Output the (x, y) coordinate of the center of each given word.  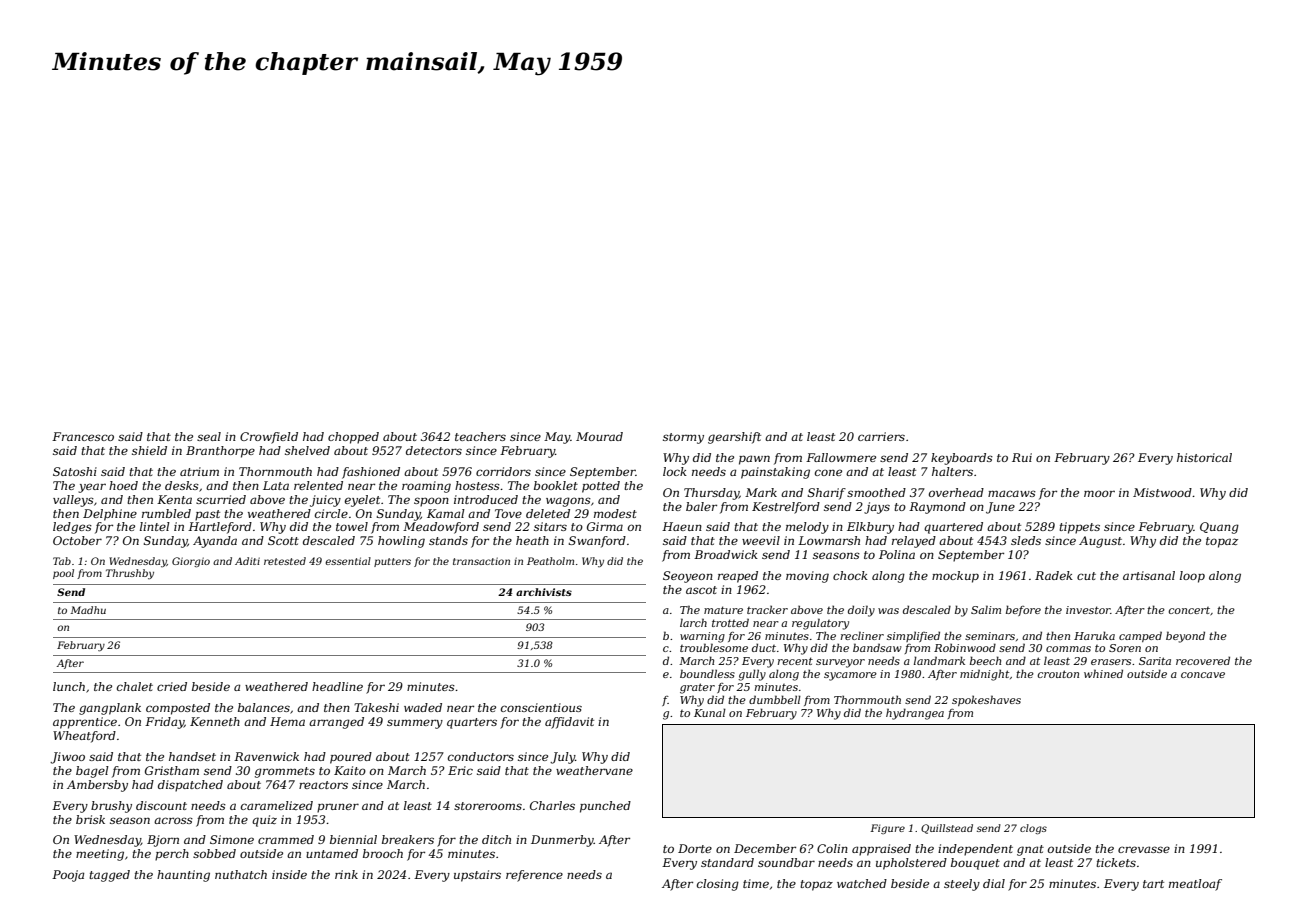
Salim (986, 609)
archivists (544, 592)
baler (701, 506)
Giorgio (191, 562)
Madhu (88, 610)
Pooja (68, 876)
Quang (1219, 528)
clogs (1033, 829)
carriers (881, 436)
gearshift (734, 438)
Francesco (83, 436)
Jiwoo (67, 758)
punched (605, 807)
